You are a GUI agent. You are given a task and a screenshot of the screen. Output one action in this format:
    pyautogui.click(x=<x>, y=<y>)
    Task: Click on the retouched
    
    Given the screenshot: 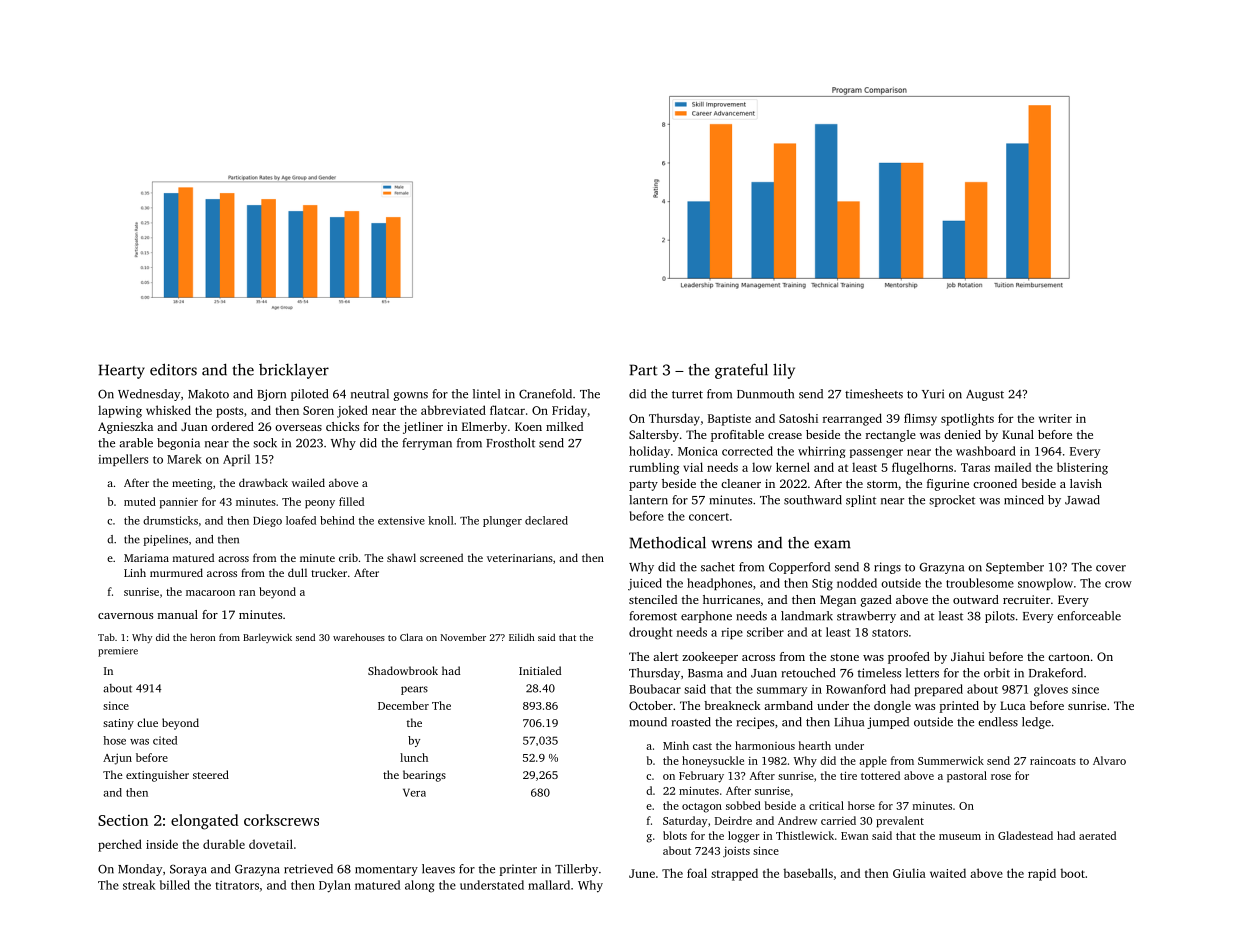 What is the action you would take?
    pyautogui.click(x=808, y=673)
